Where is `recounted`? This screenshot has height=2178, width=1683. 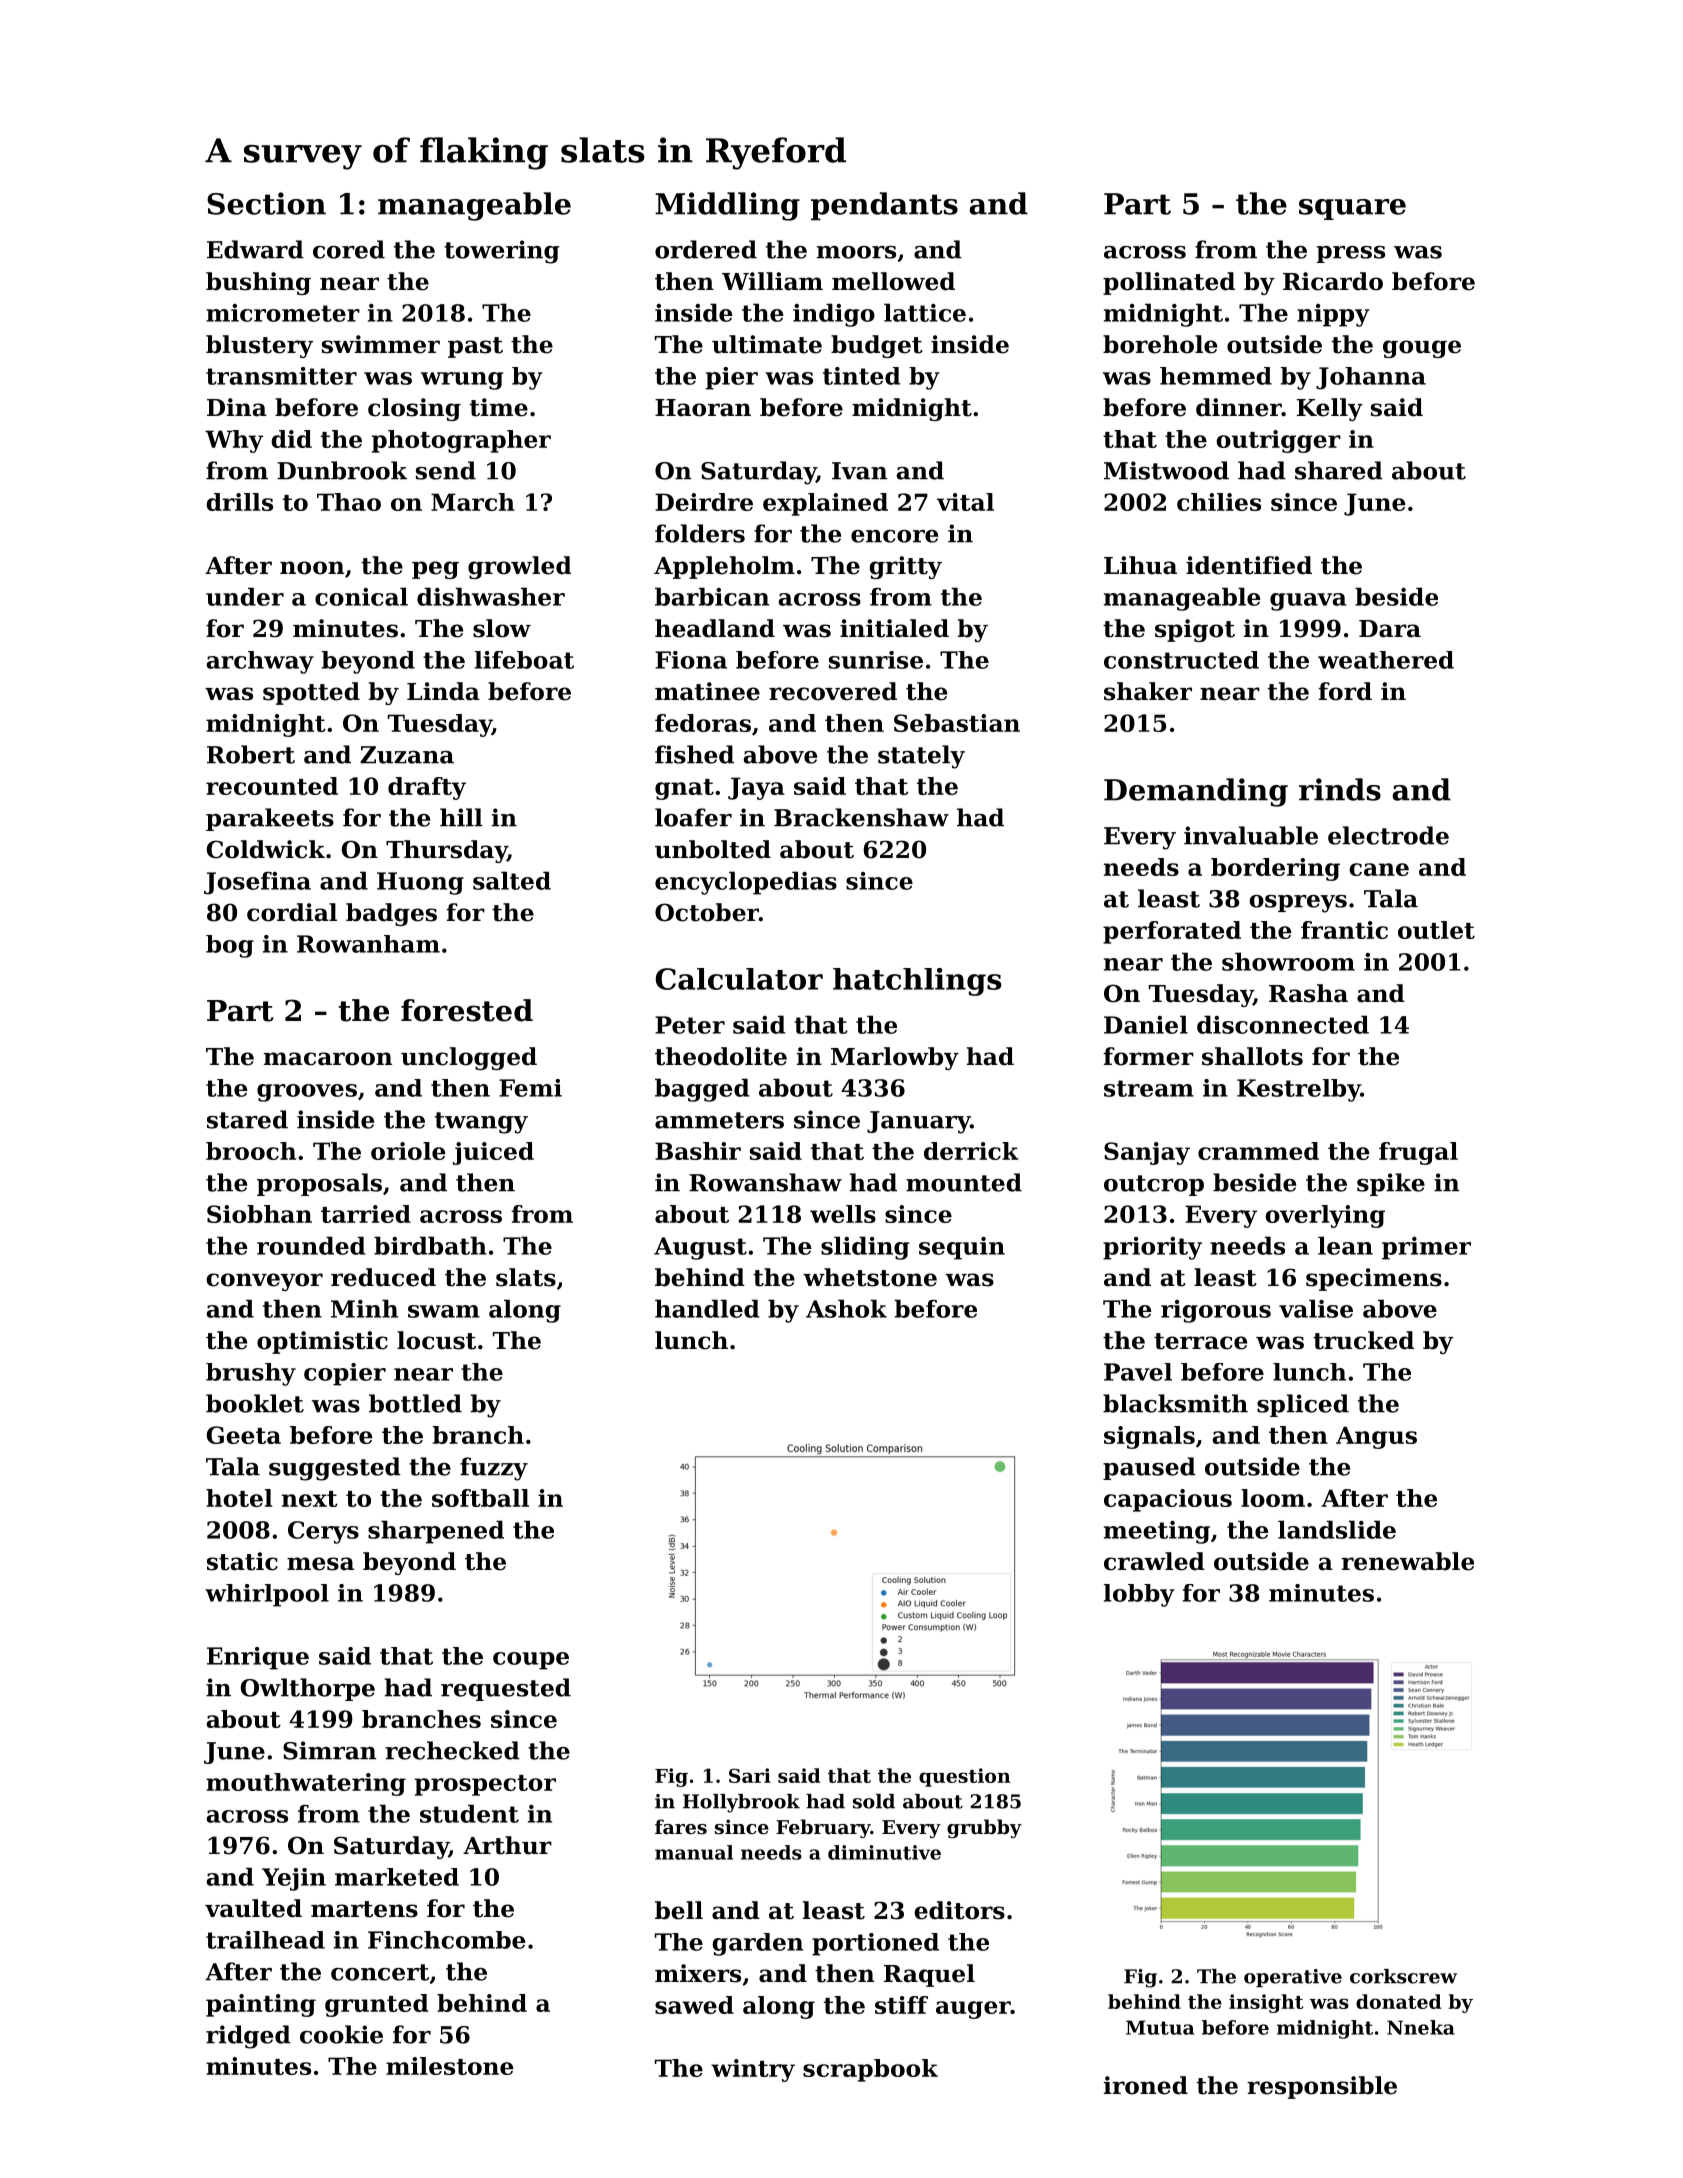
recounted is located at coordinates (272, 786).
